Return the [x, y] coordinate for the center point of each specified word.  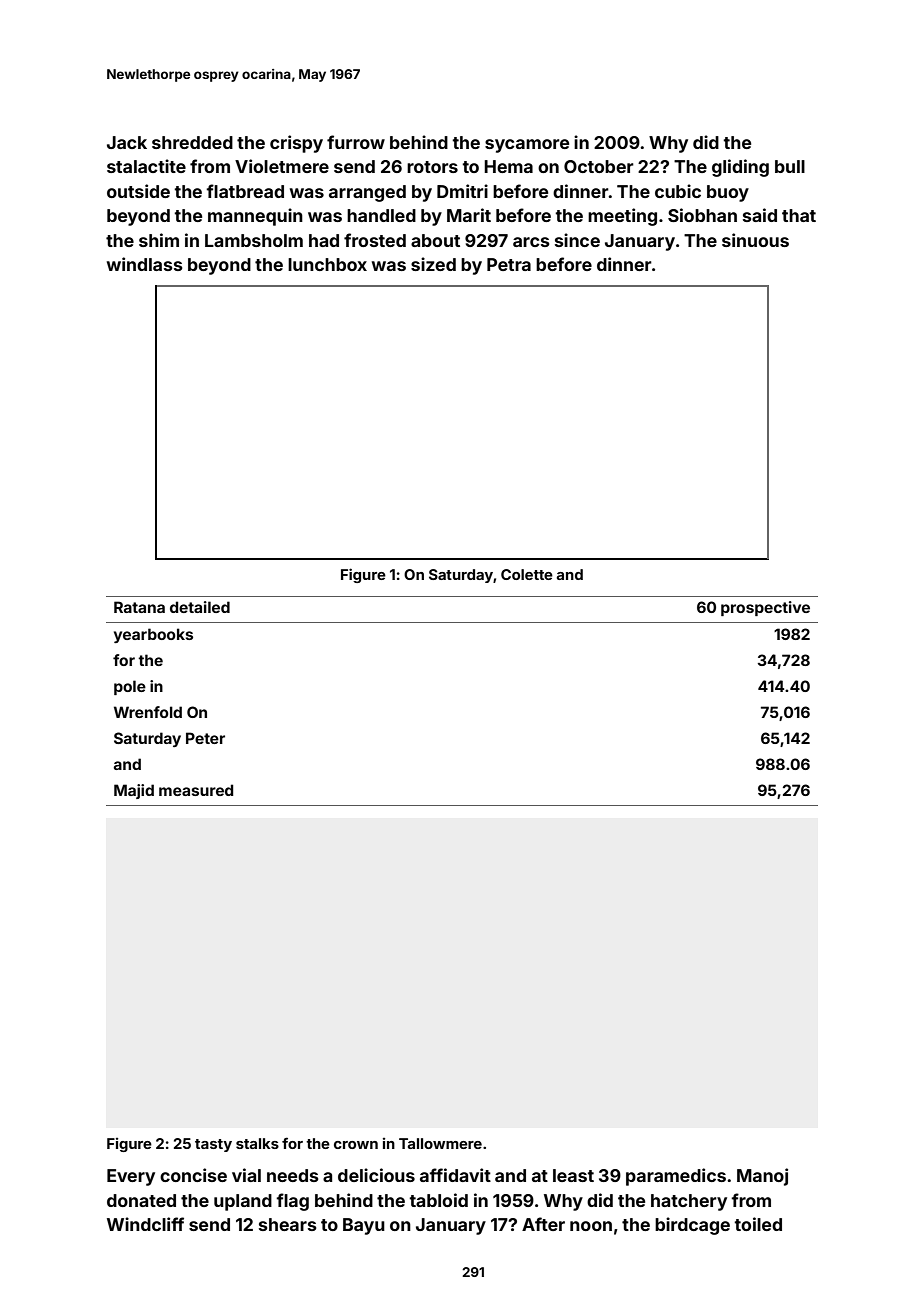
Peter [205, 738]
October [599, 166]
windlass [145, 264]
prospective [765, 608]
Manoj [762, 1177]
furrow [356, 142]
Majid [134, 791]
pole [130, 687]
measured [196, 790]
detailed [200, 607]
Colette [527, 574]
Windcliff [145, 1224]
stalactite [146, 166]
